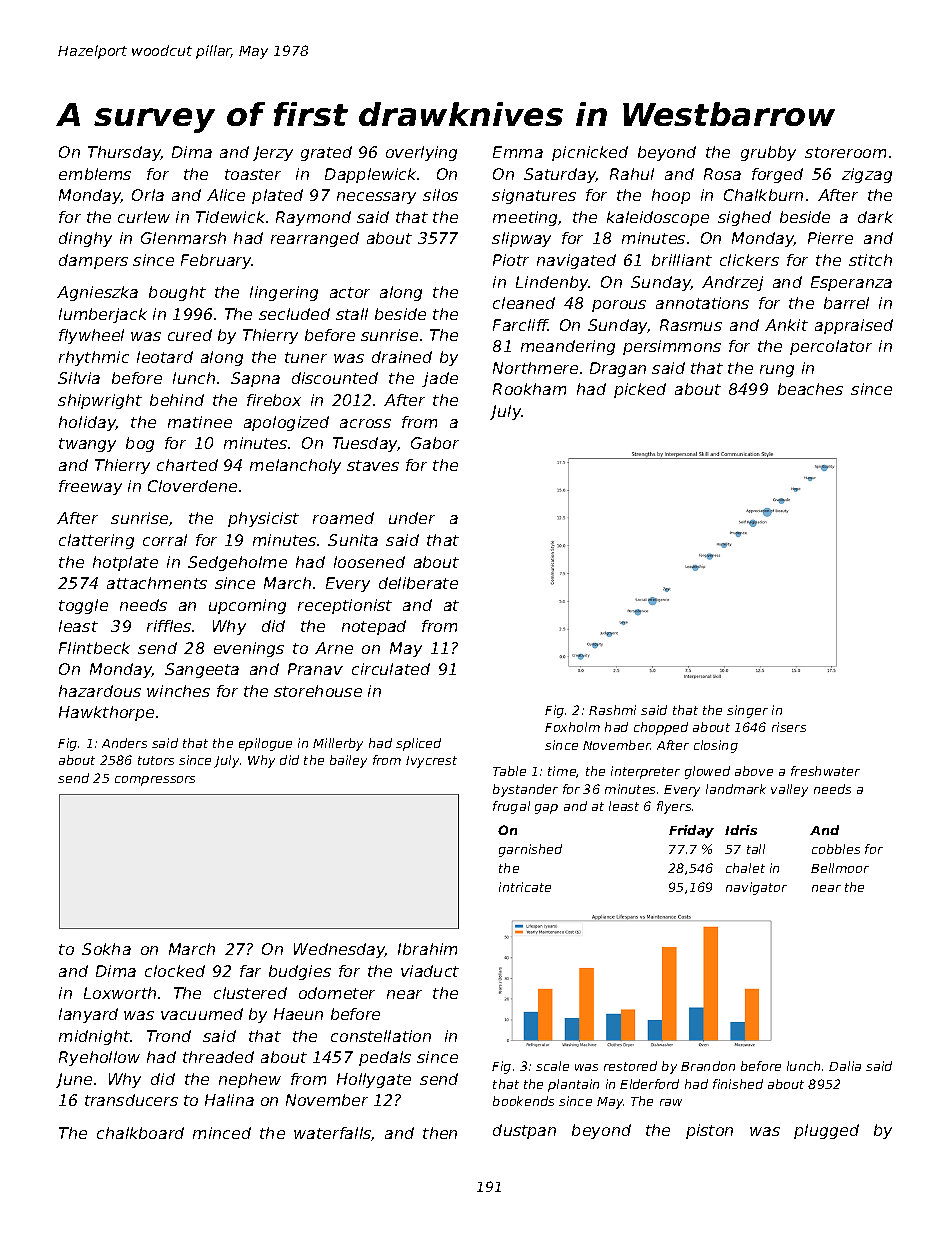 The height and width of the image is (1233, 952). What do you see at coordinates (350, 292) in the image?
I see `actor` at bounding box center [350, 292].
